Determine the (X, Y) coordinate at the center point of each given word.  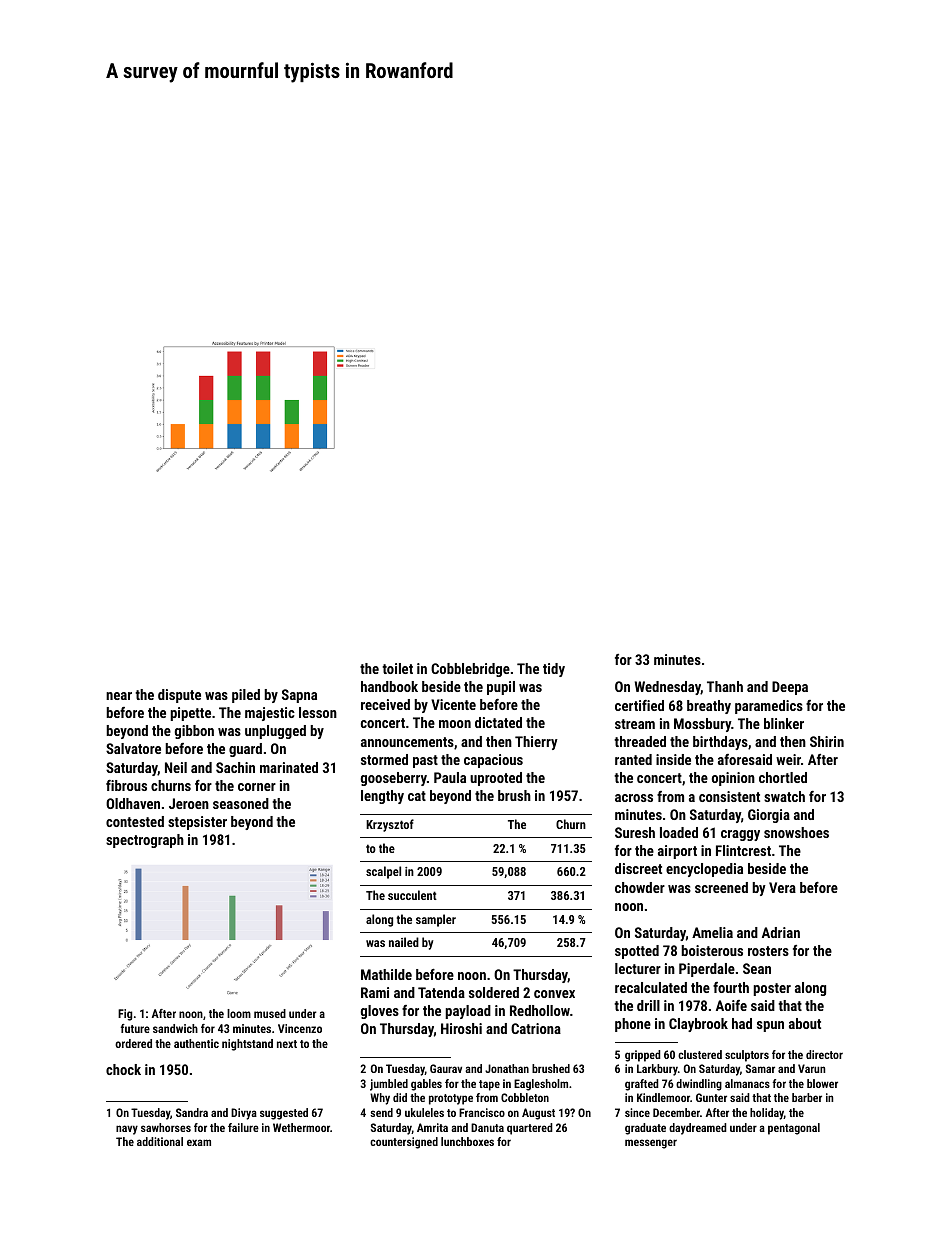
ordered (133, 1043)
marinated (289, 767)
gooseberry (394, 779)
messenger (651, 1144)
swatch (784, 796)
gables (426, 1085)
